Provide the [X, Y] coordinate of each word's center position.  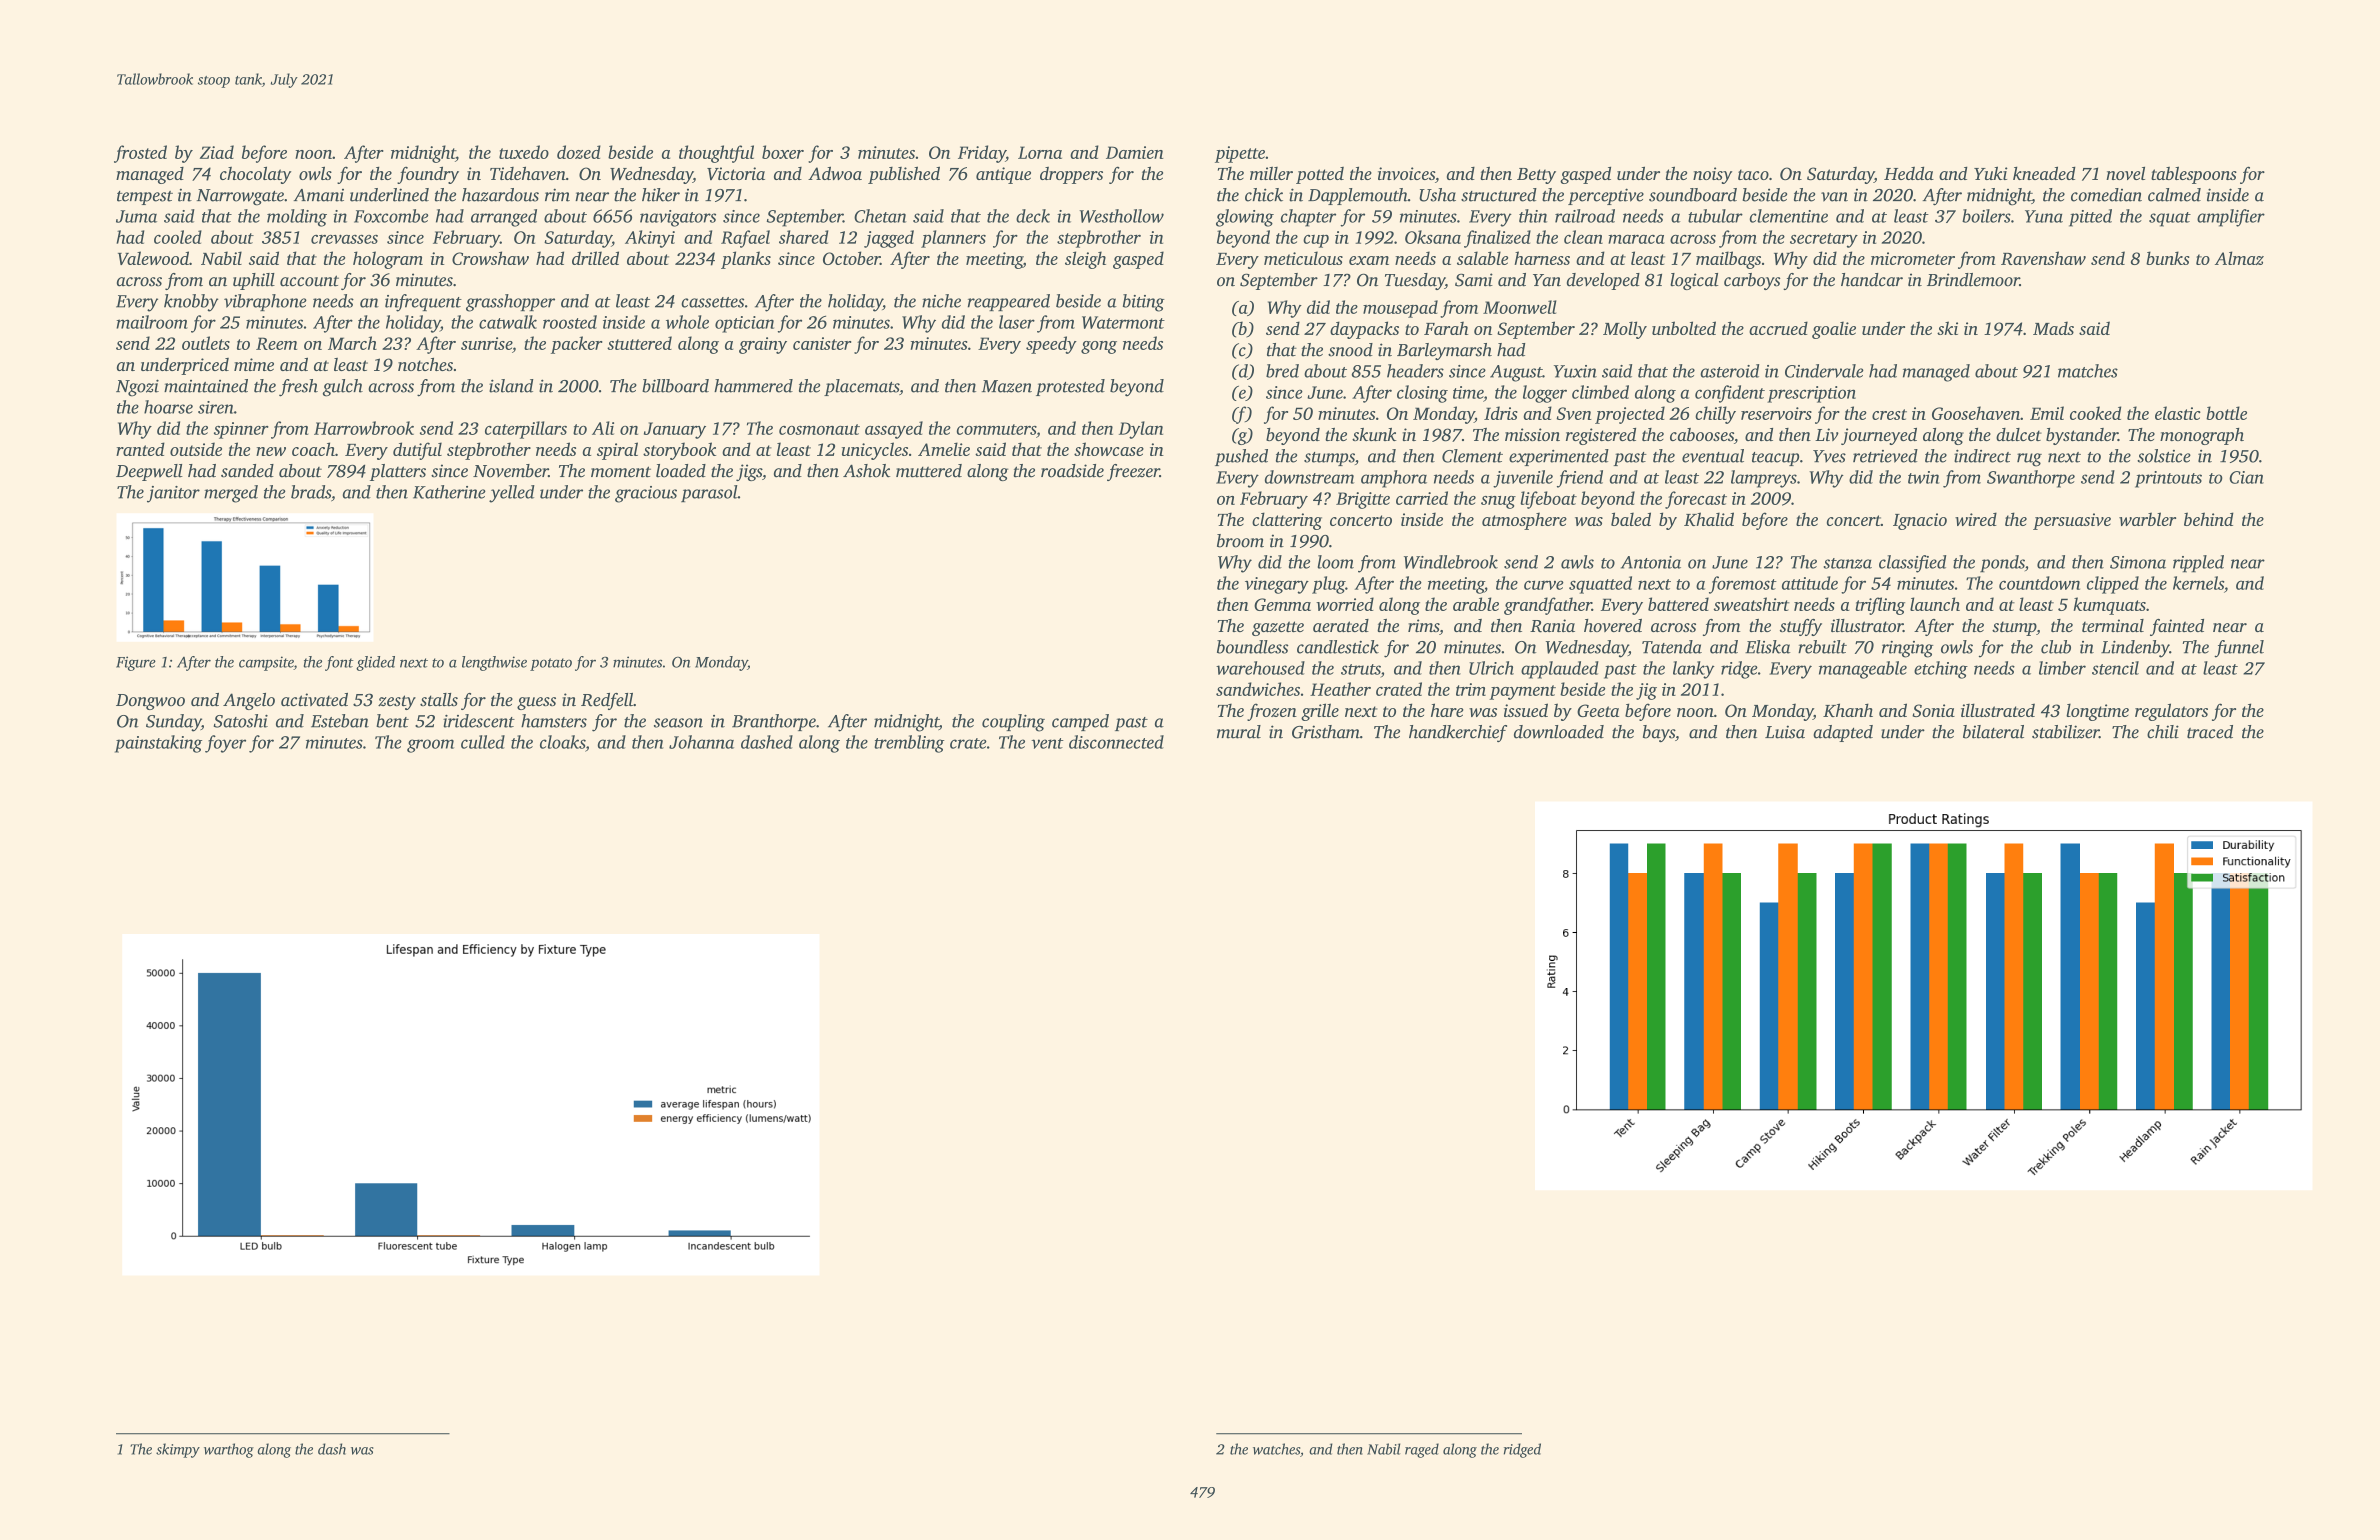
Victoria [736, 173]
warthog [229, 1450]
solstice [2164, 456]
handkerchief [1458, 733]
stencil [2115, 668]
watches [1276, 1449]
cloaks [562, 742]
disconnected [1116, 742]
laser [1017, 322]
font [339, 663]
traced [2210, 732]
